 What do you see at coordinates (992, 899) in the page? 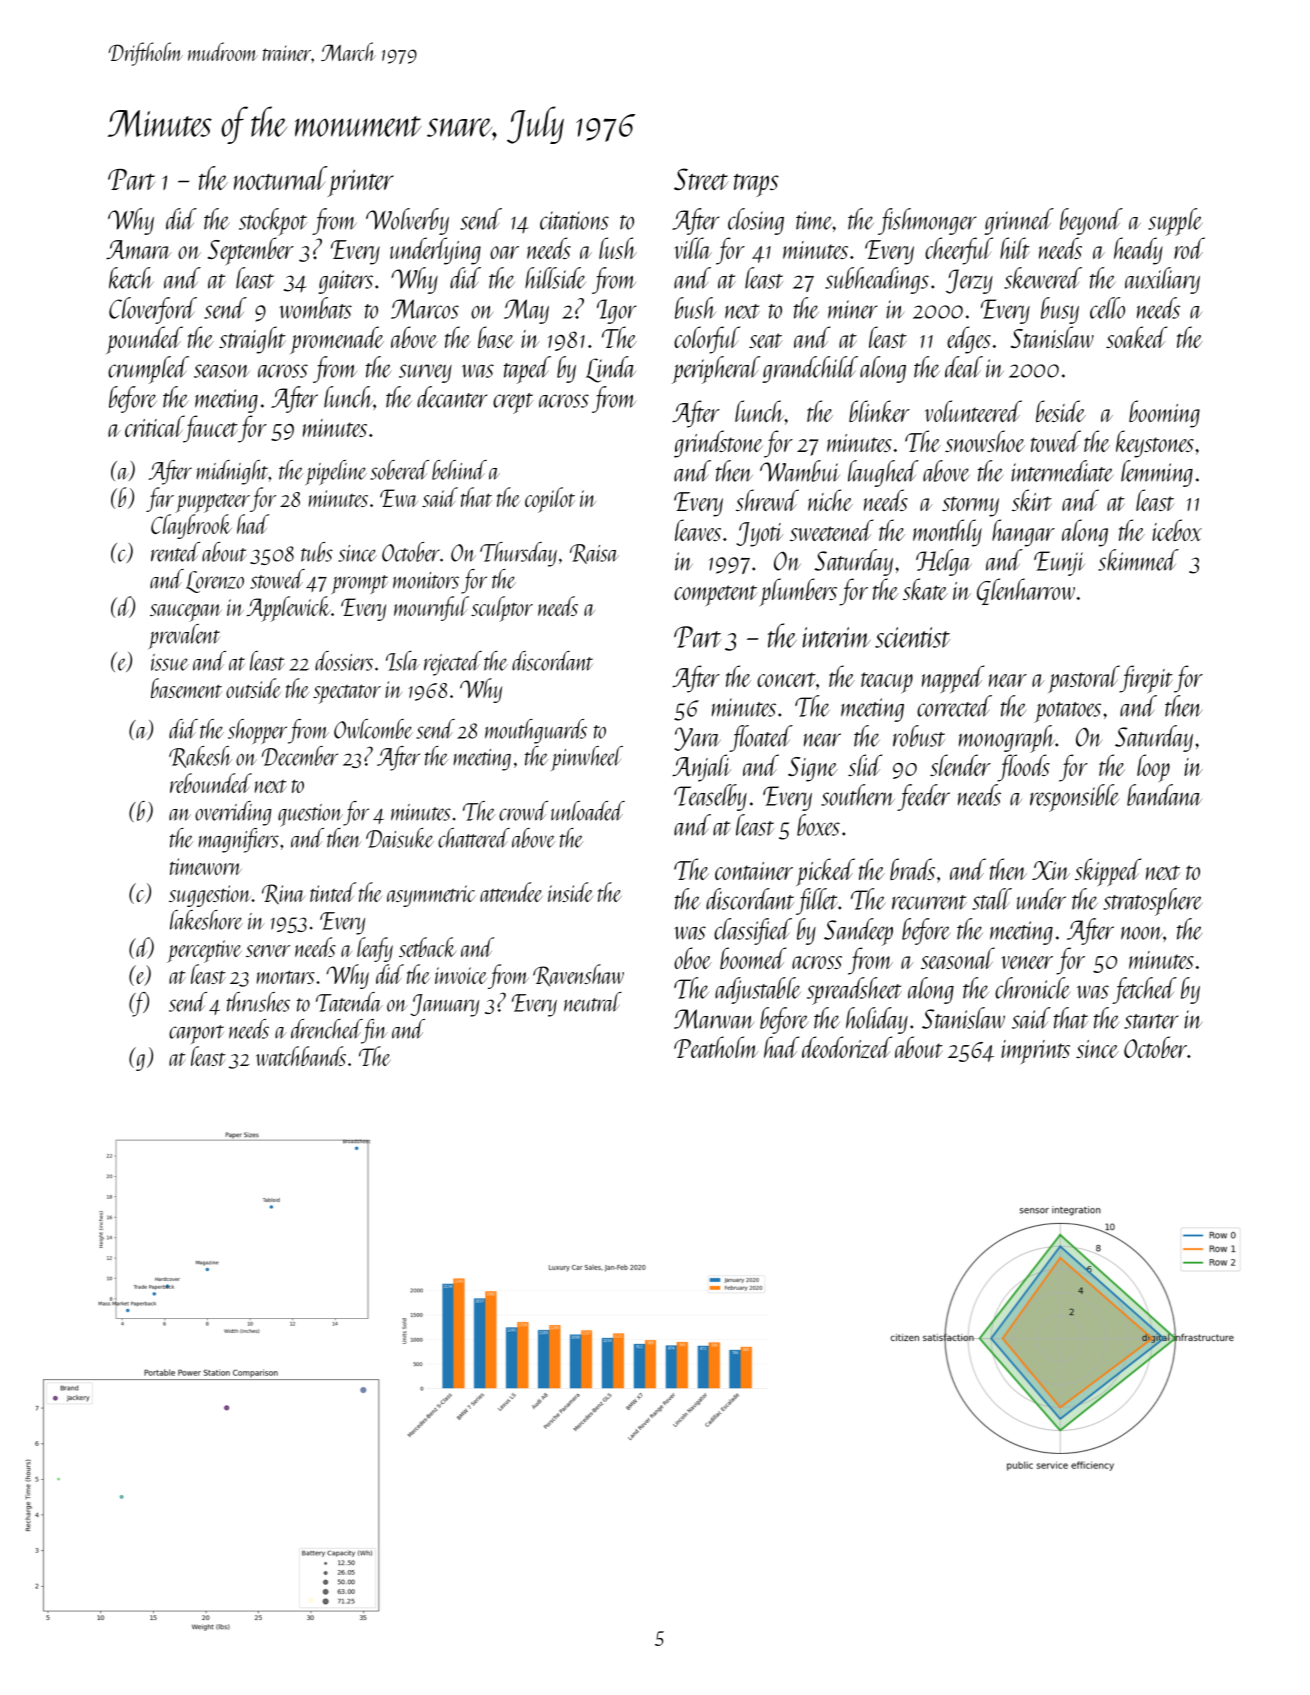
I see `stall` at bounding box center [992, 899].
